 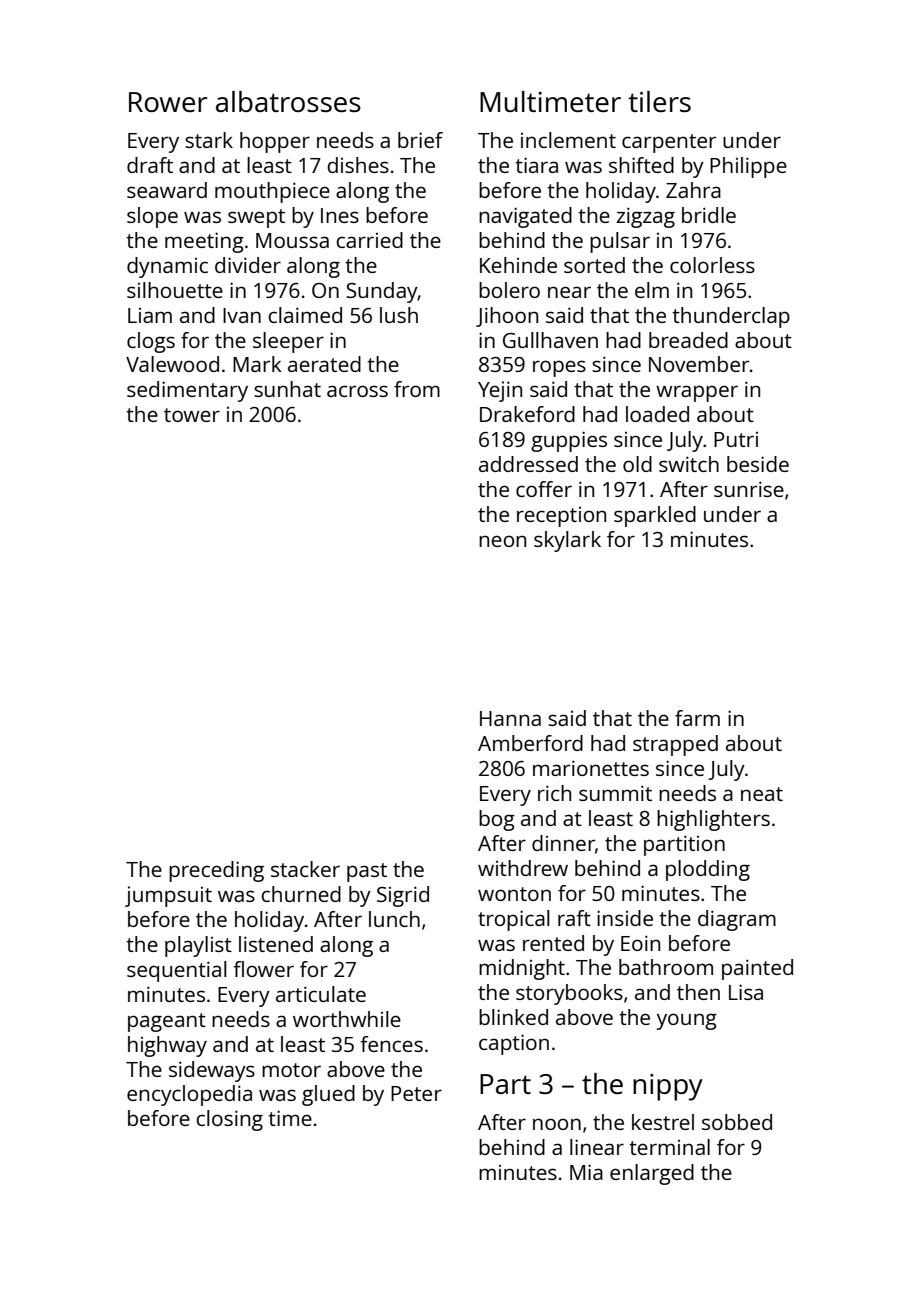 What do you see at coordinates (305, 869) in the screenshot?
I see `stacker` at bounding box center [305, 869].
